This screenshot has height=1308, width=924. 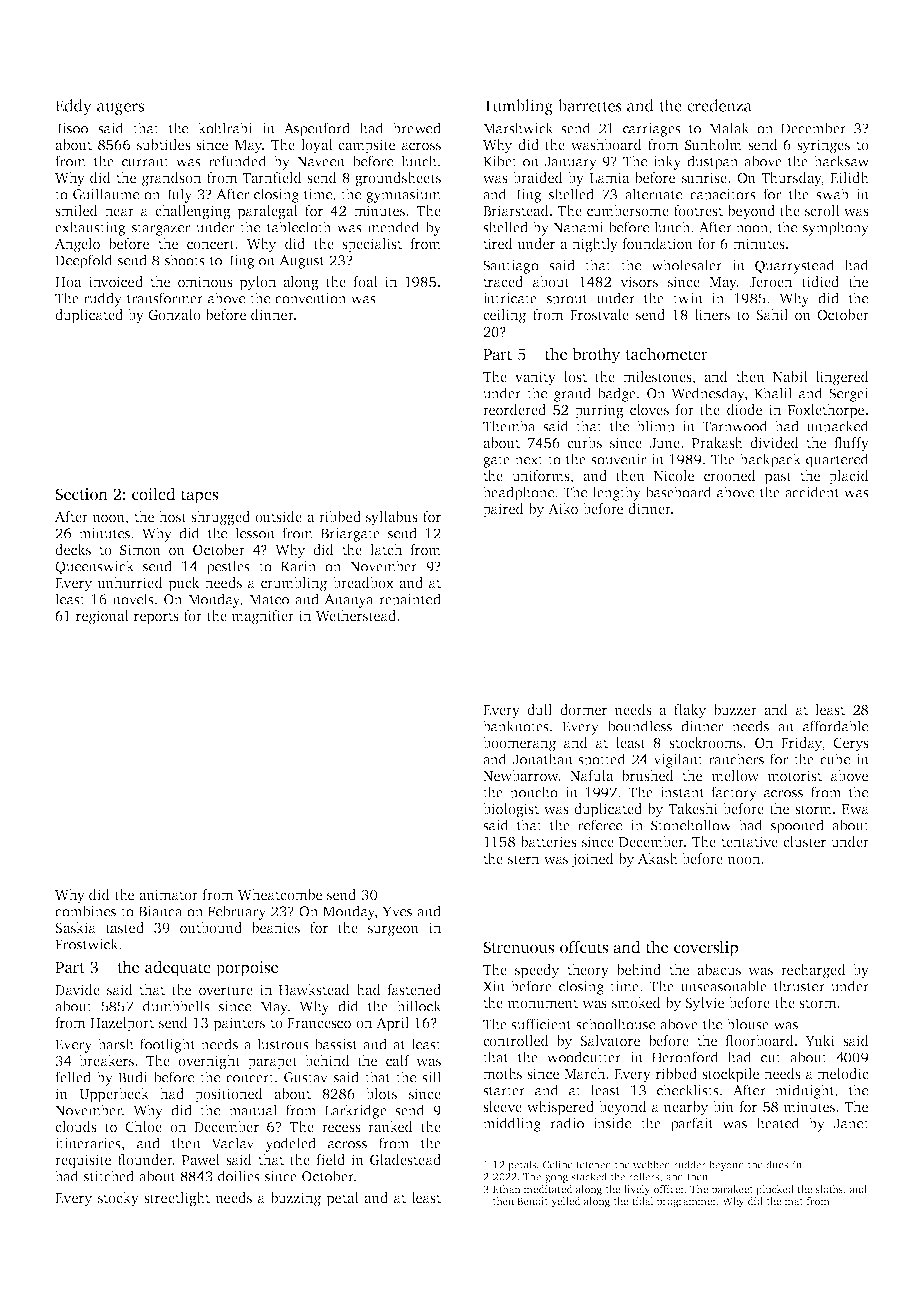 I want to click on Foxlethorpe, so click(x=826, y=411).
